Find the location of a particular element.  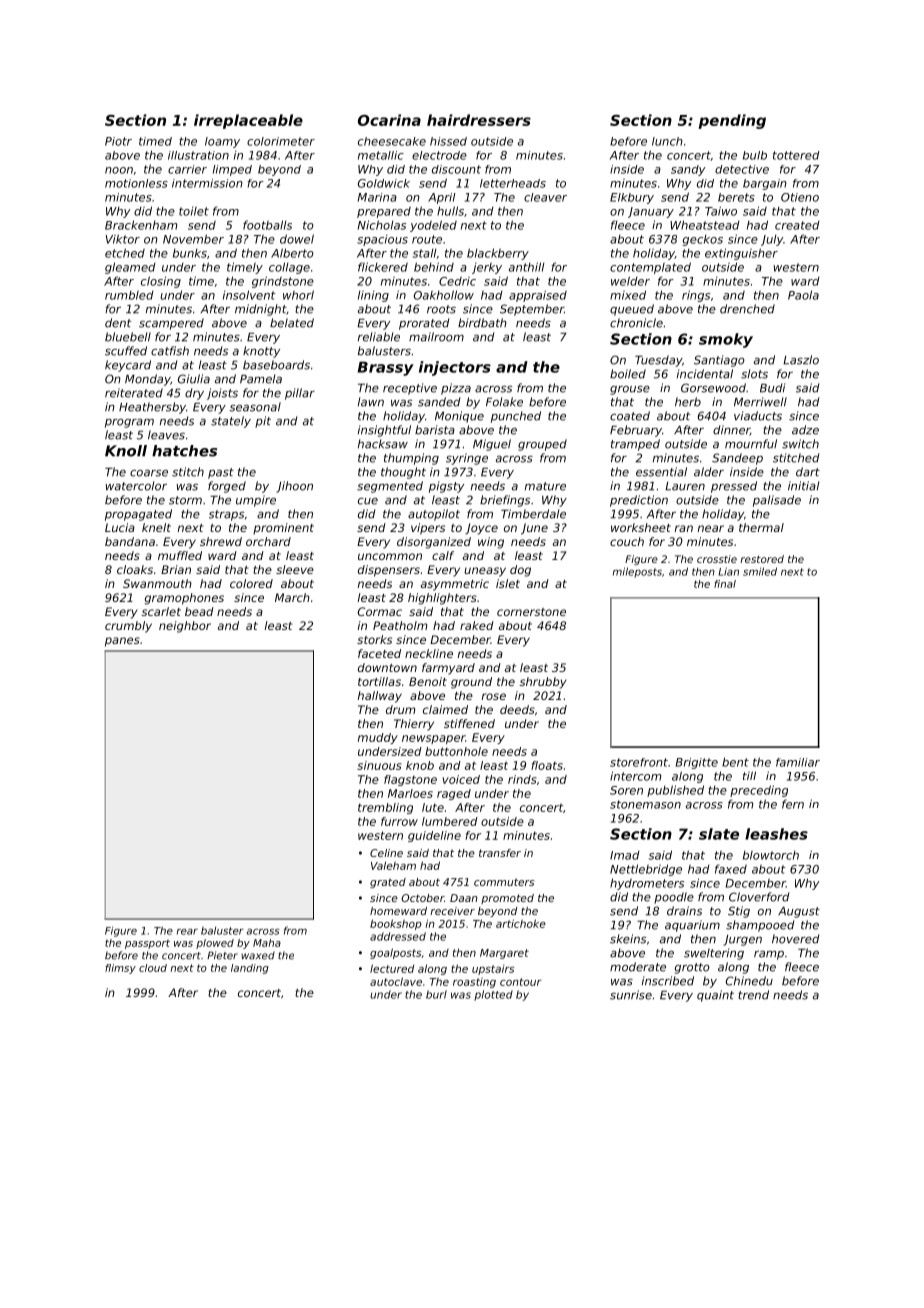

stately is located at coordinates (231, 422).
